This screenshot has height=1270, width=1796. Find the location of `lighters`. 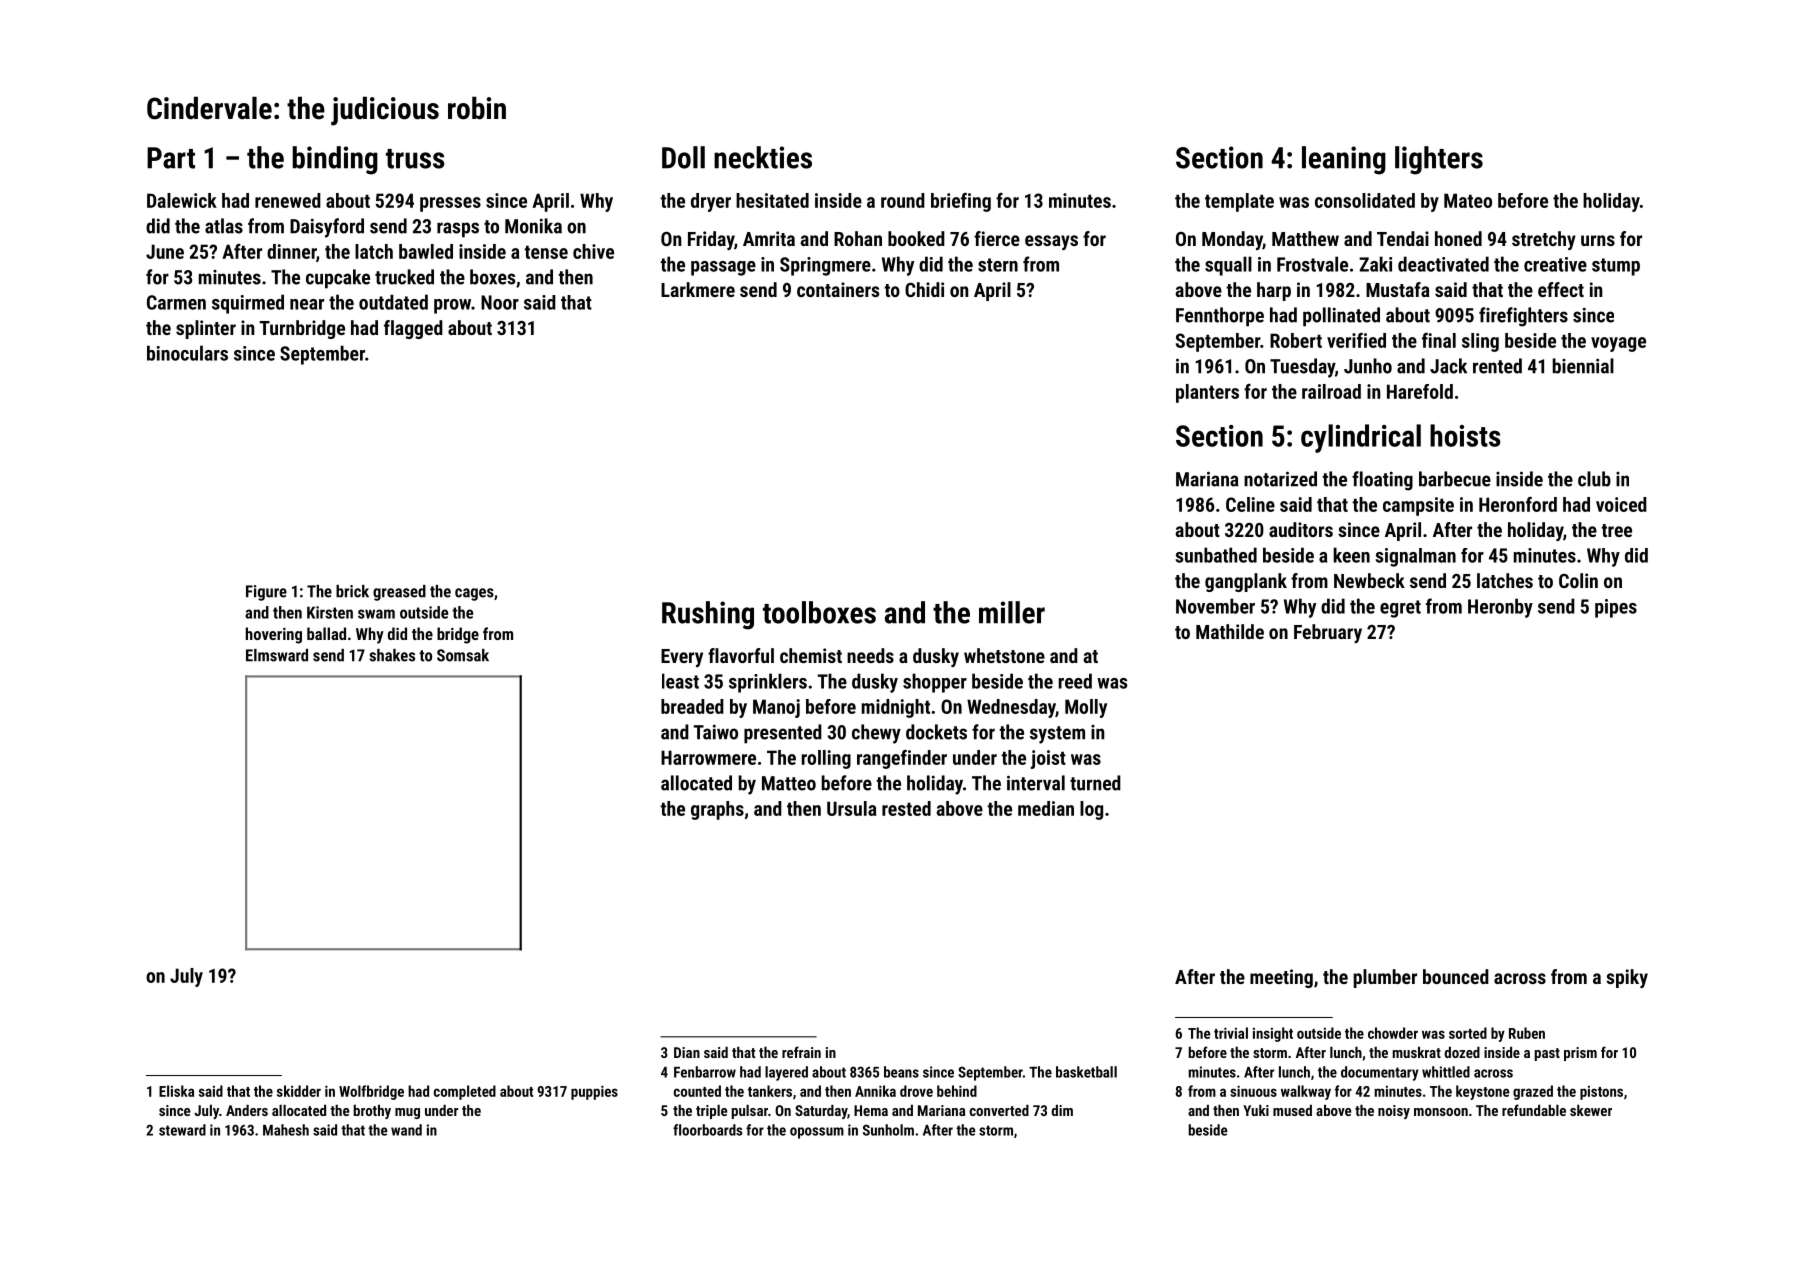

lighters is located at coordinates (1439, 160).
